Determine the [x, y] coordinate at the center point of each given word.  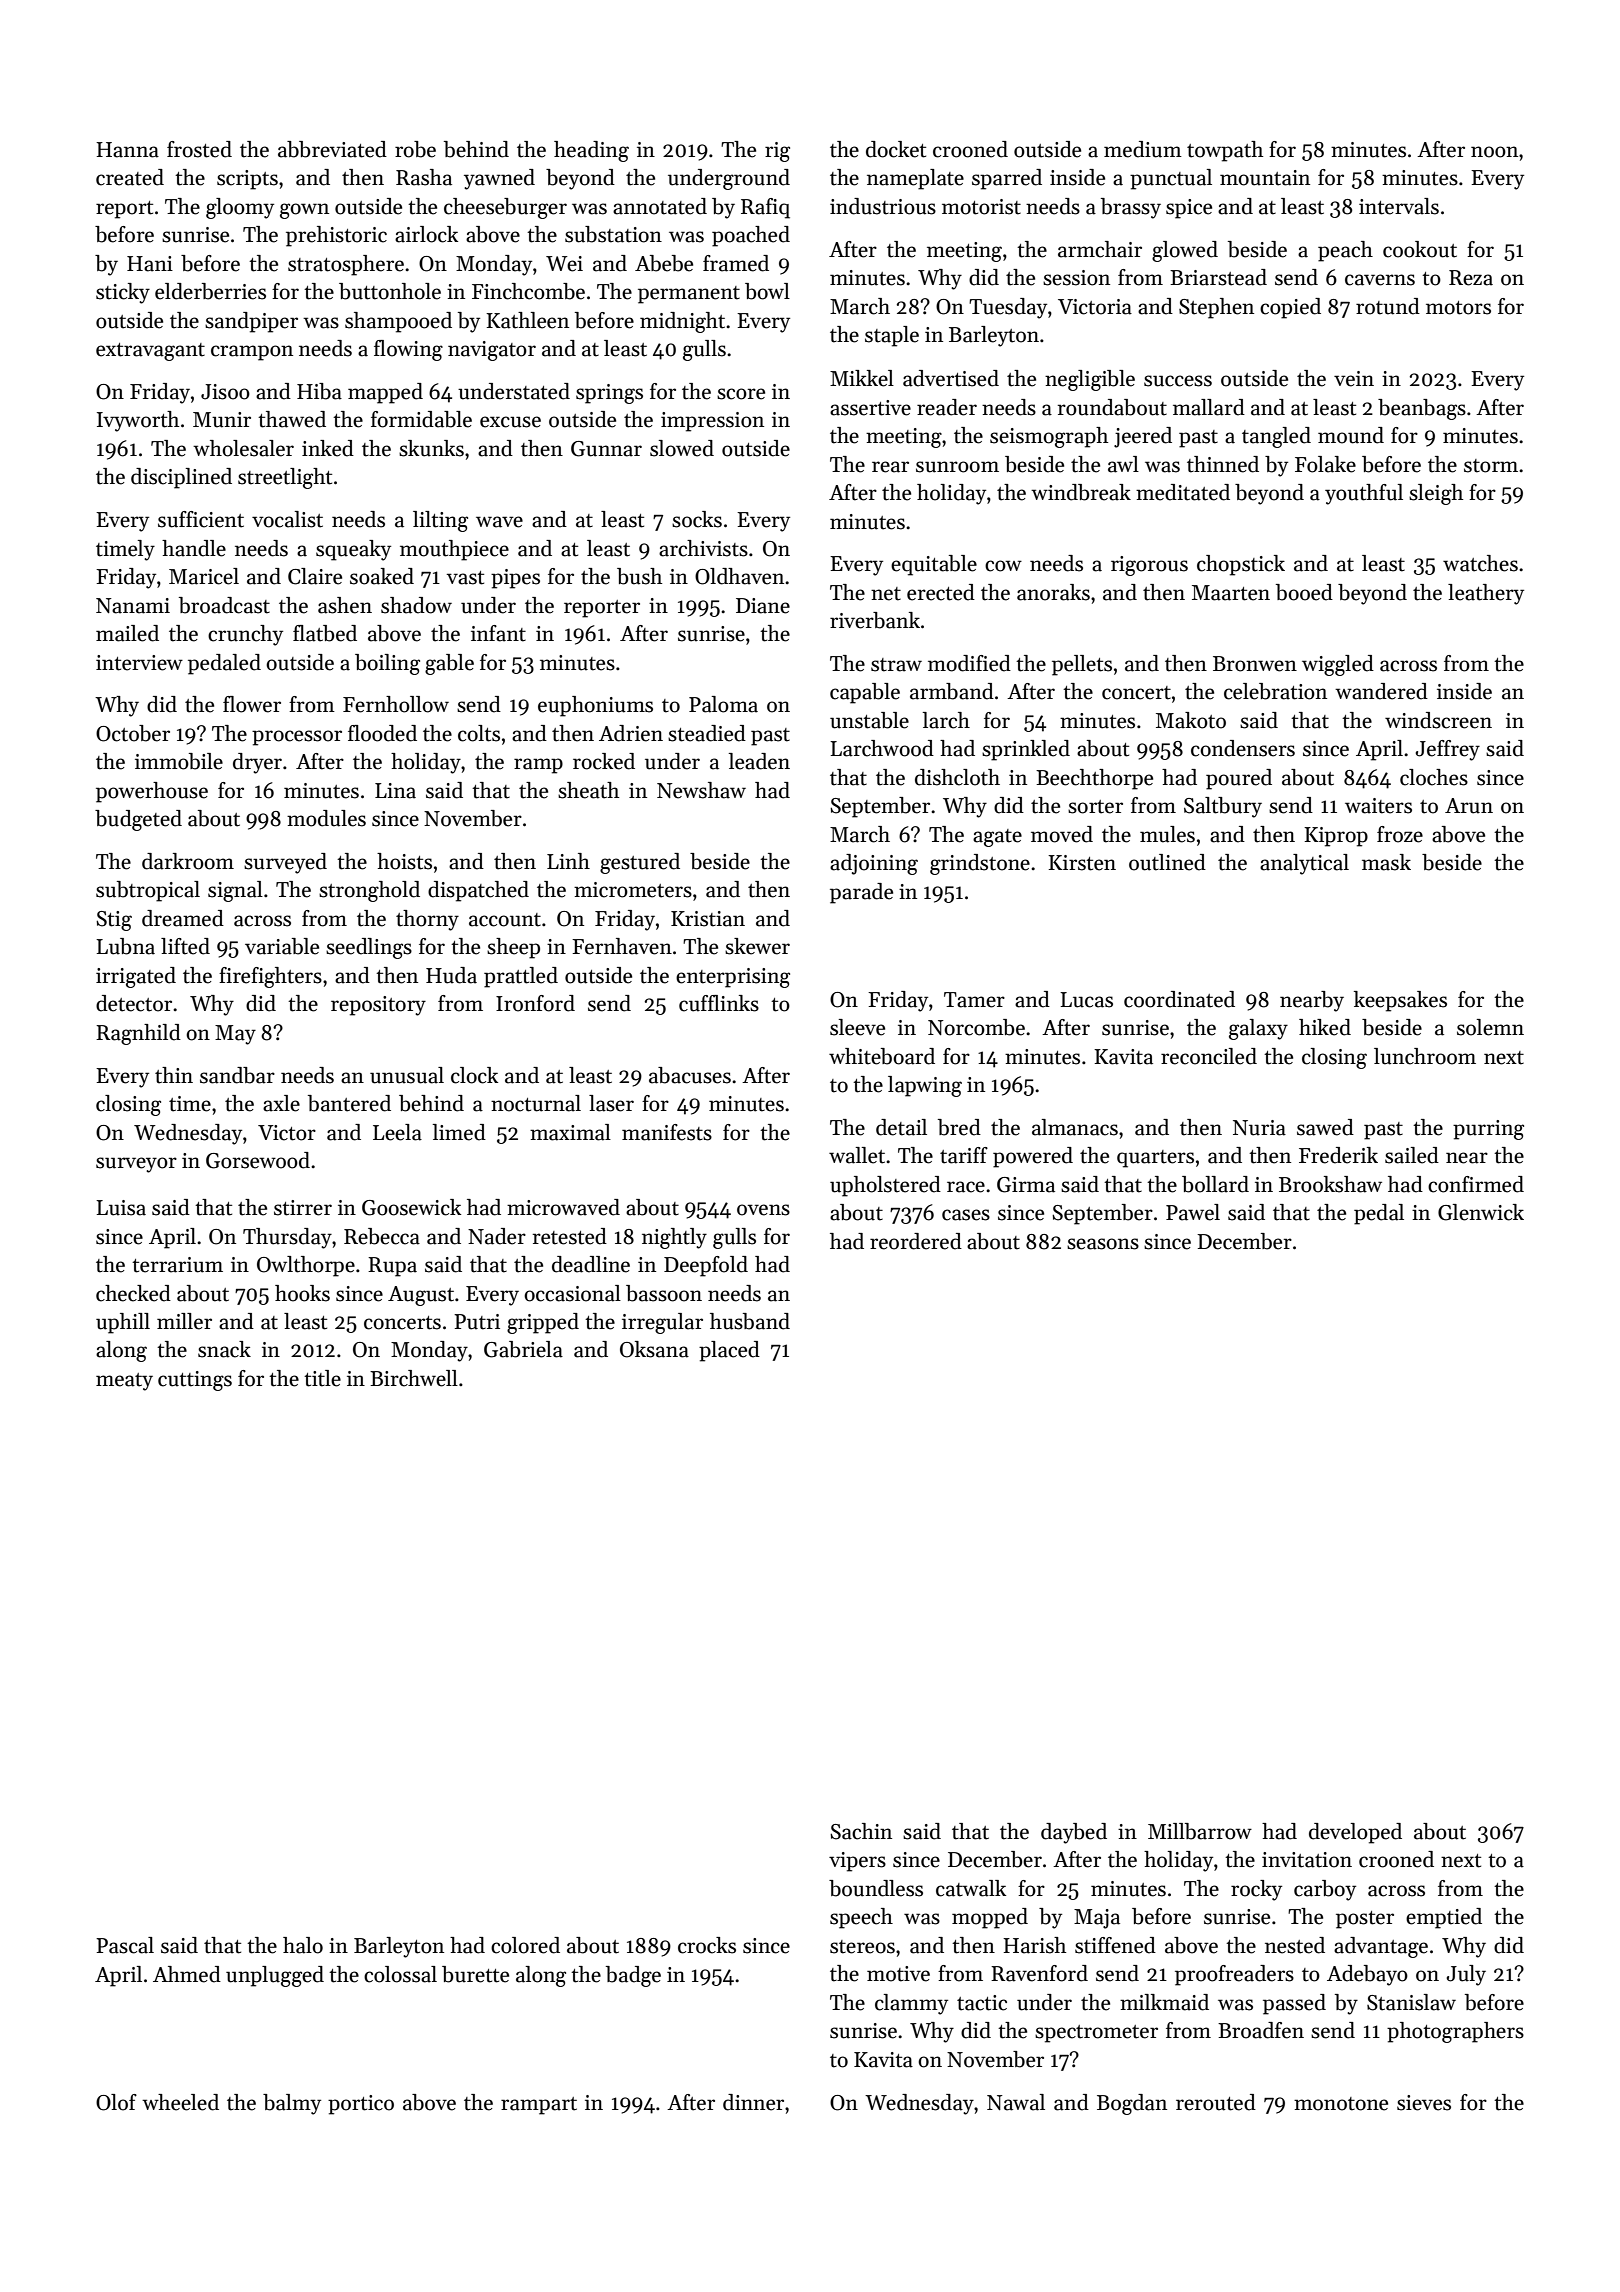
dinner [753, 2102]
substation [613, 234]
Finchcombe [528, 291]
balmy [292, 2104]
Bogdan [1132, 2104]
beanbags [1422, 409]
